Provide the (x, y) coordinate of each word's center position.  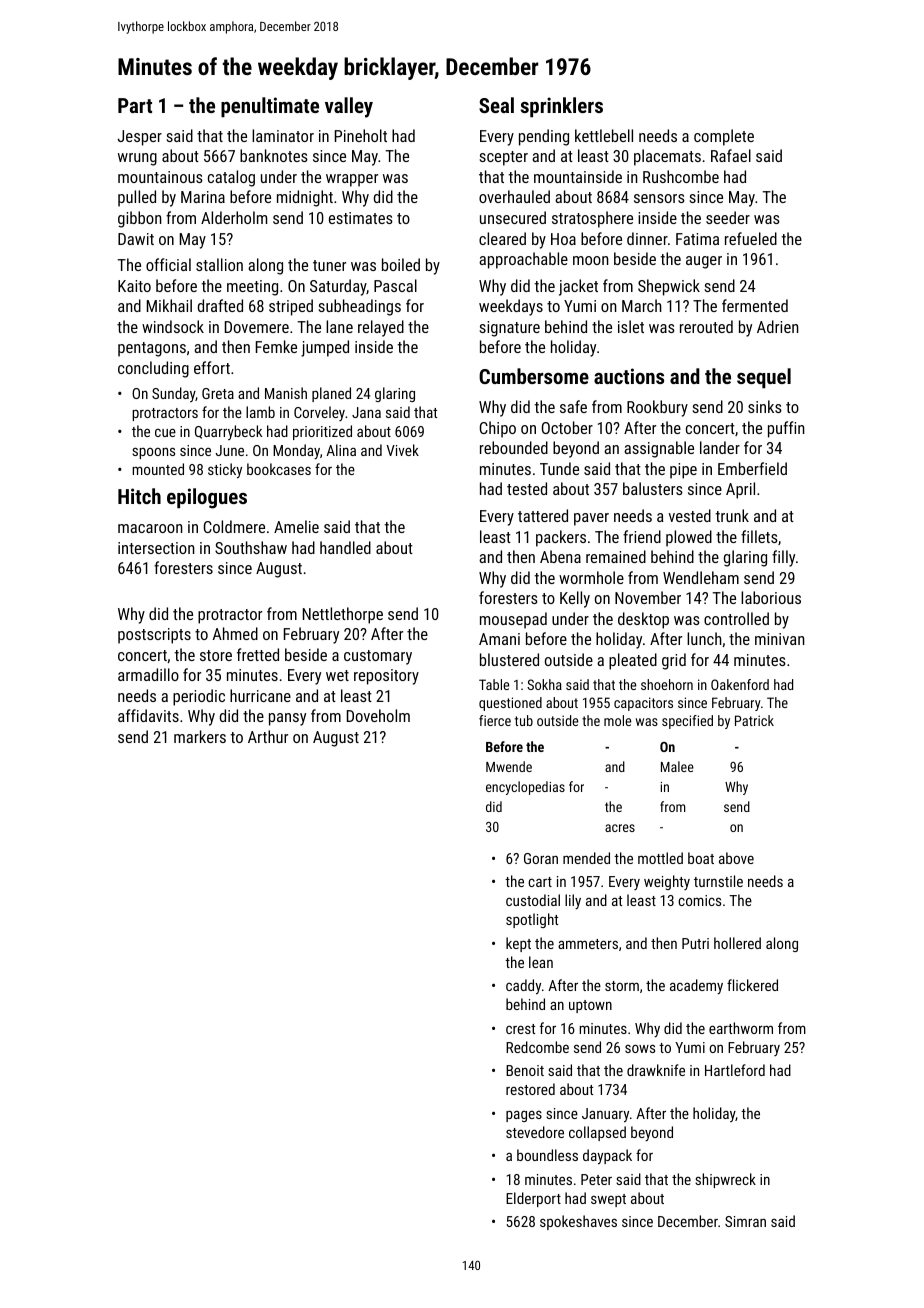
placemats (667, 157)
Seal (496, 105)
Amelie (296, 526)
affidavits (148, 715)
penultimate (270, 107)
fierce (495, 720)
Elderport (533, 1199)
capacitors (643, 704)
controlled (736, 618)
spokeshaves (578, 1222)
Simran (745, 1221)
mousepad (513, 620)
